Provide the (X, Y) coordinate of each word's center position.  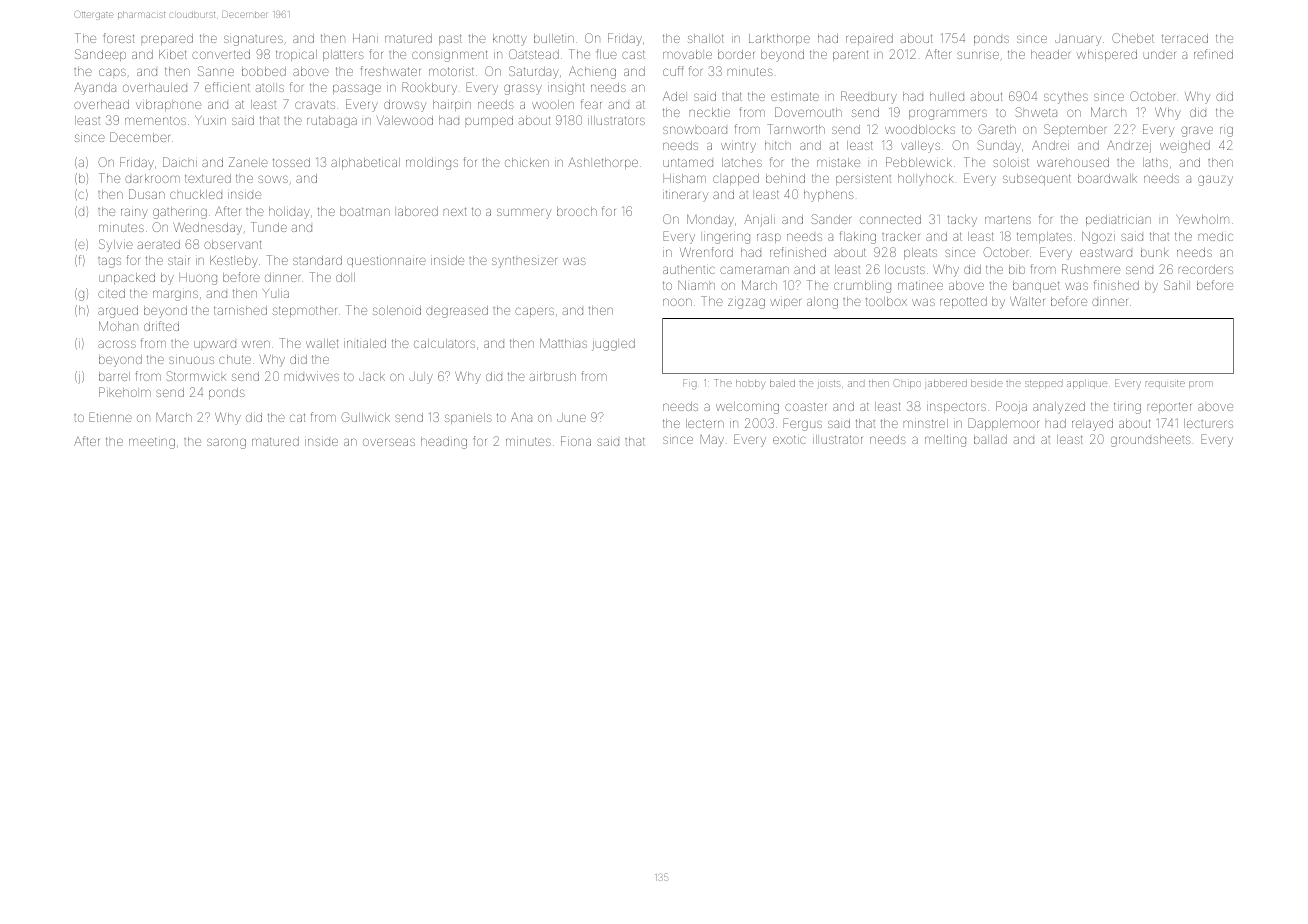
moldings (432, 164)
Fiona (576, 441)
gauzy (1215, 180)
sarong (226, 443)
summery (524, 213)
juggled (613, 345)
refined (1213, 54)
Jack (372, 376)
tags (109, 262)
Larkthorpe (779, 39)
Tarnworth (796, 129)
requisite (1165, 384)
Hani (365, 38)
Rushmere (1091, 269)
